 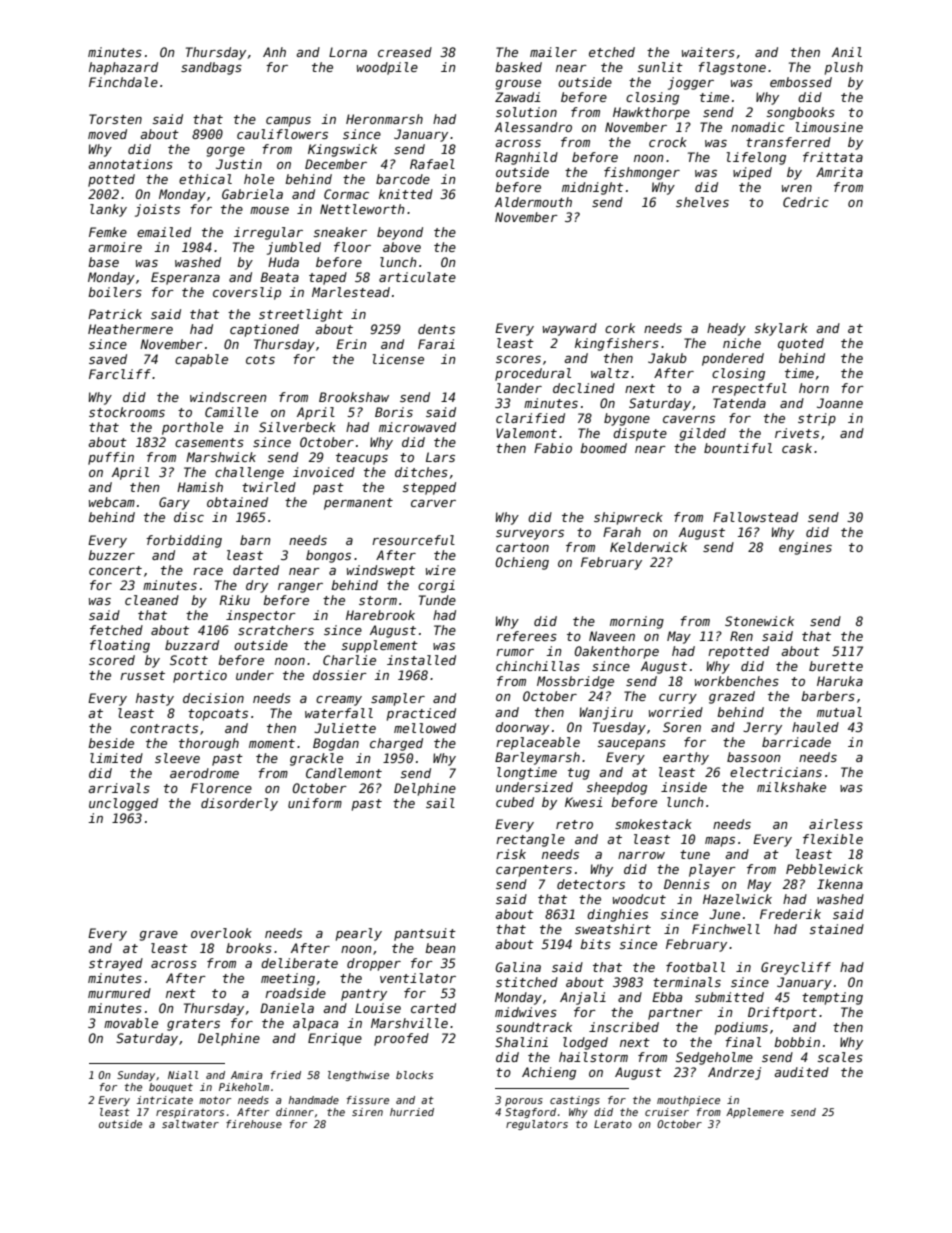 I want to click on cask, so click(x=797, y=448).
